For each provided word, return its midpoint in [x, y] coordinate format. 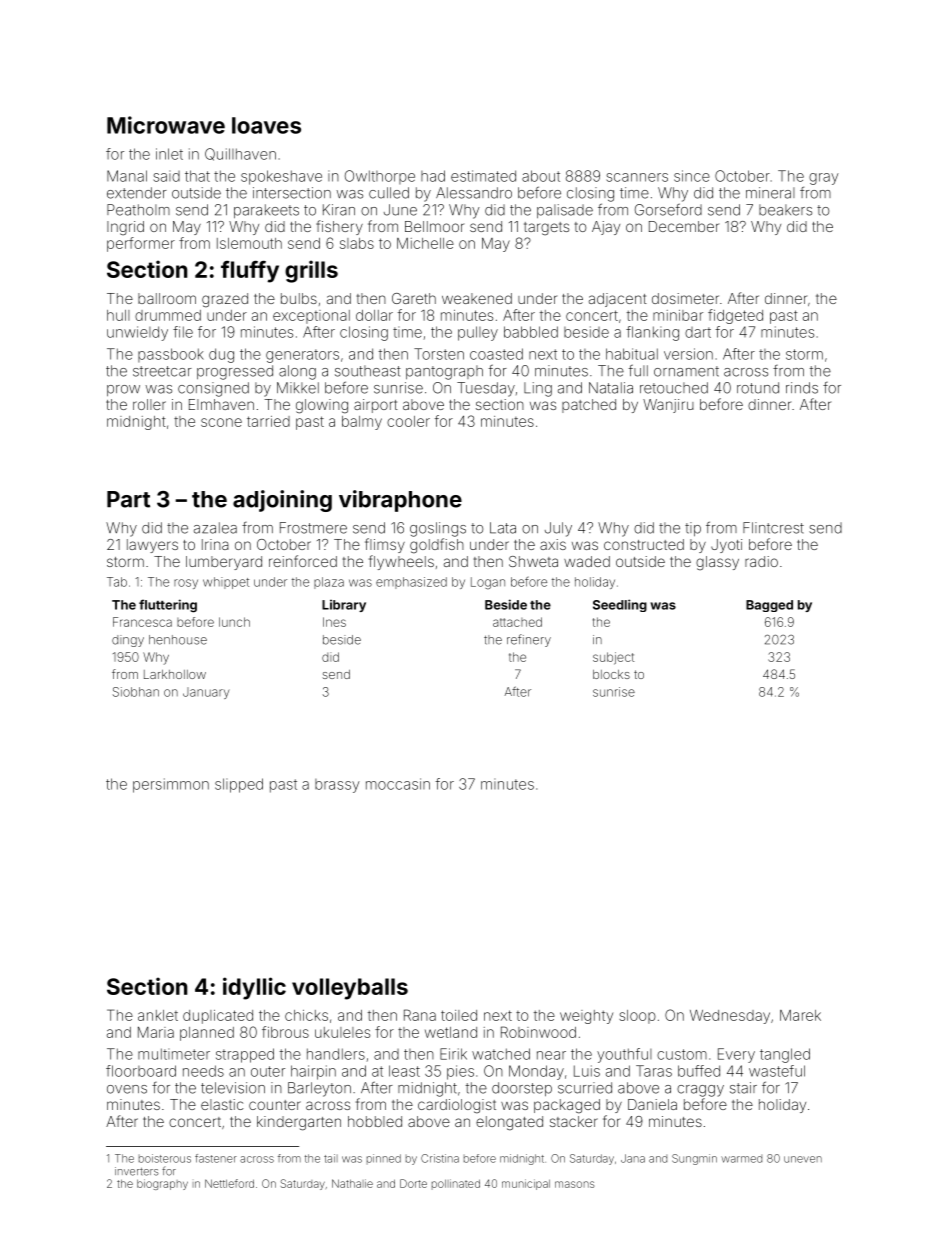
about [541, 176]
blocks [611, 674]
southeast [368, 371]
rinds [802, 388]
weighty [586, 1017]
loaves [266, 125]
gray [824, 179]
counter [275, 1105]
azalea [215, 528]
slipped [239, 785]
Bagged [769, 606]
